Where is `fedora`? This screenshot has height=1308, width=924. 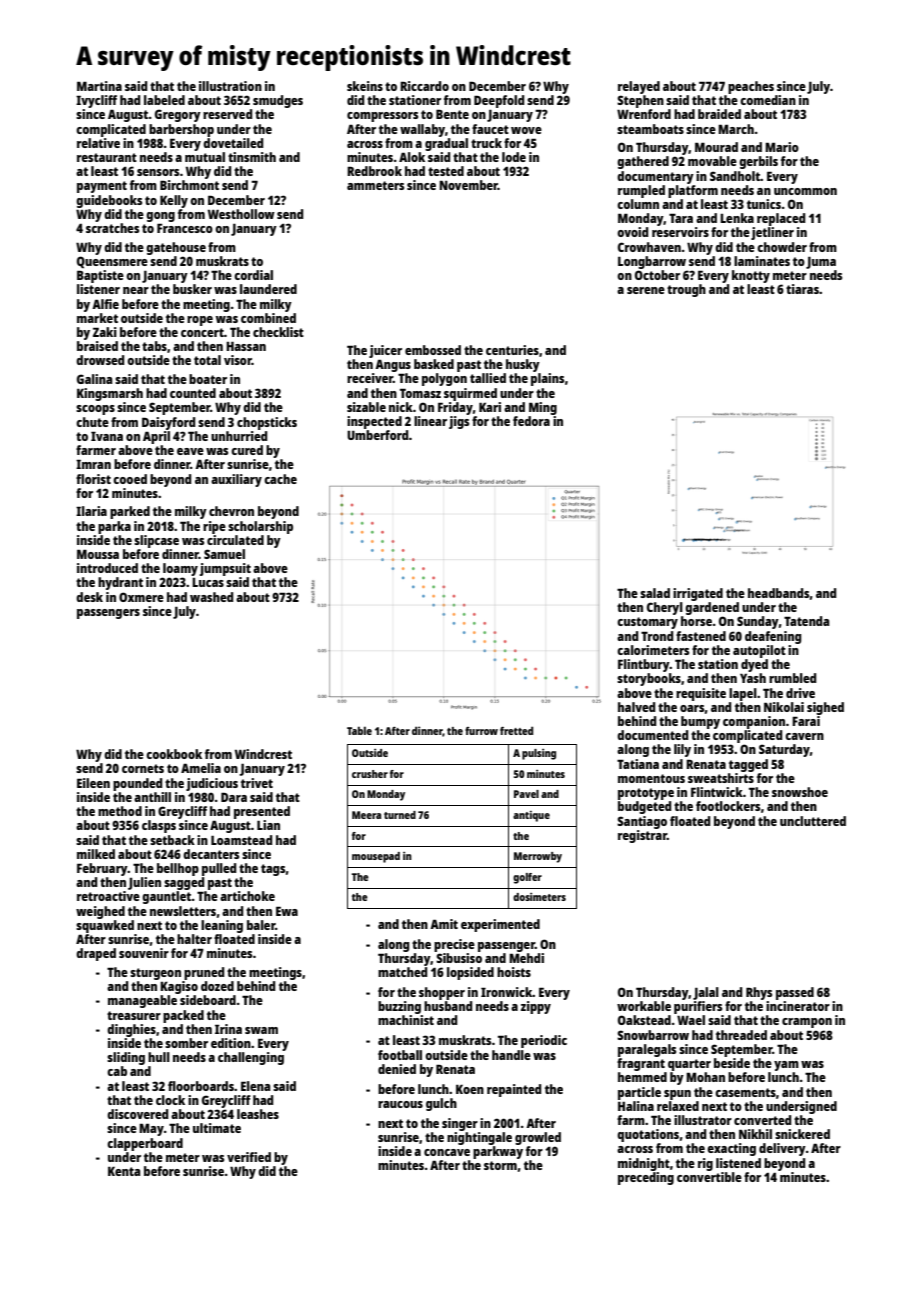
fedora is located at coordinates (531, 421).
